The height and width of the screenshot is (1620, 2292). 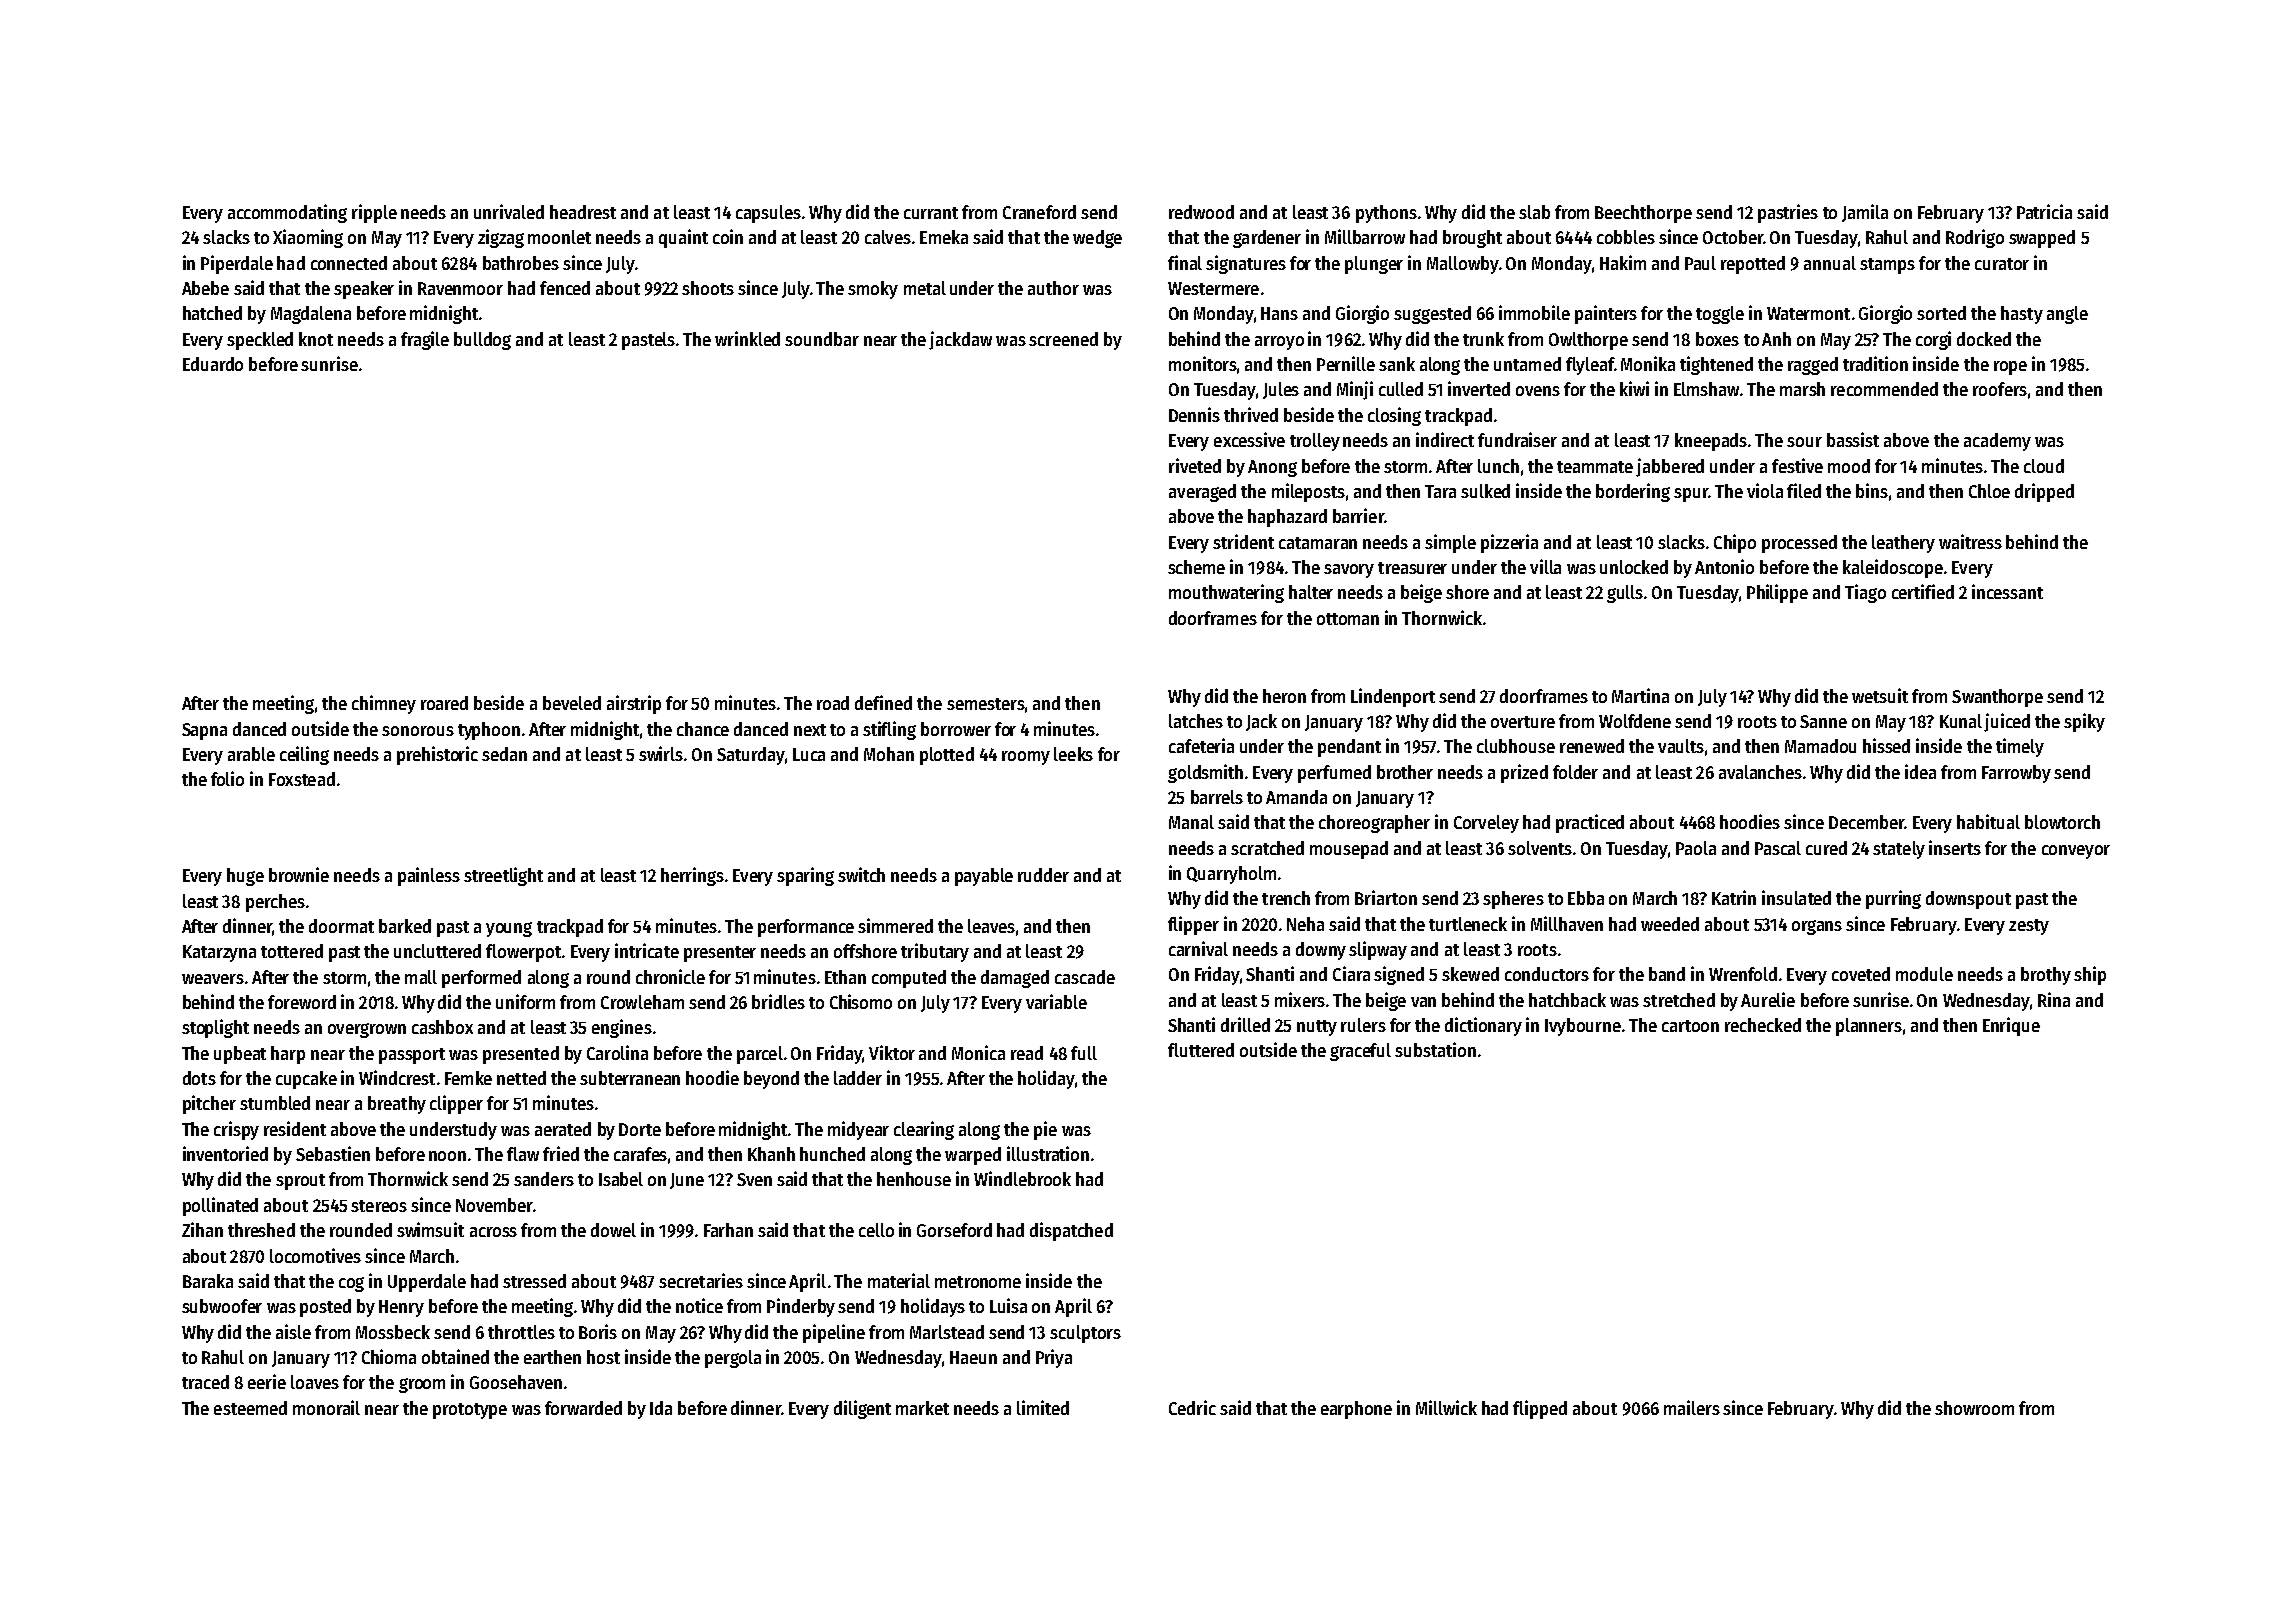 What do you see at coordinates (2044, 211) in the screenshot?
I see `Patricia` at bounding box center [2044, 211].
